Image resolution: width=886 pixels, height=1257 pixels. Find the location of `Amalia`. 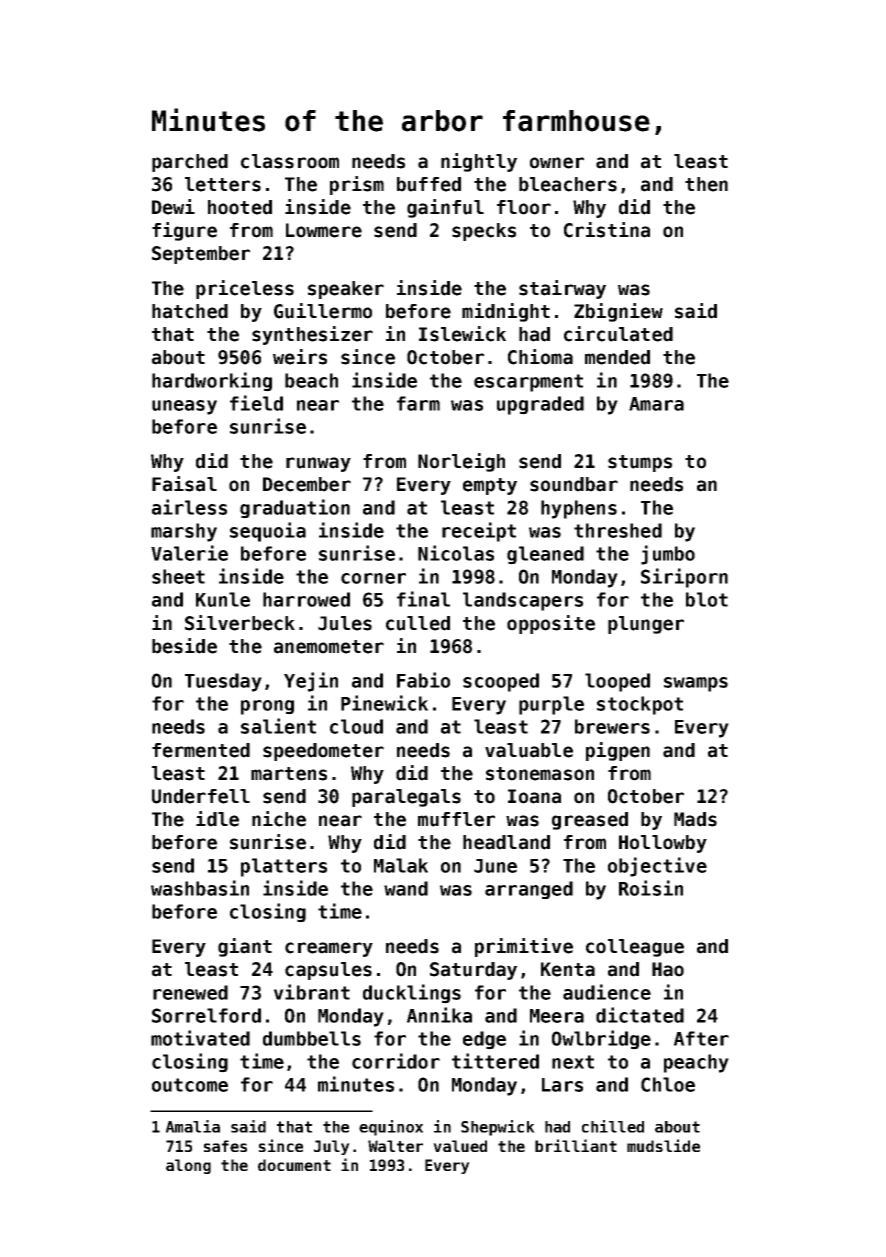

Amalia is located at coordinates (193, 1126).
